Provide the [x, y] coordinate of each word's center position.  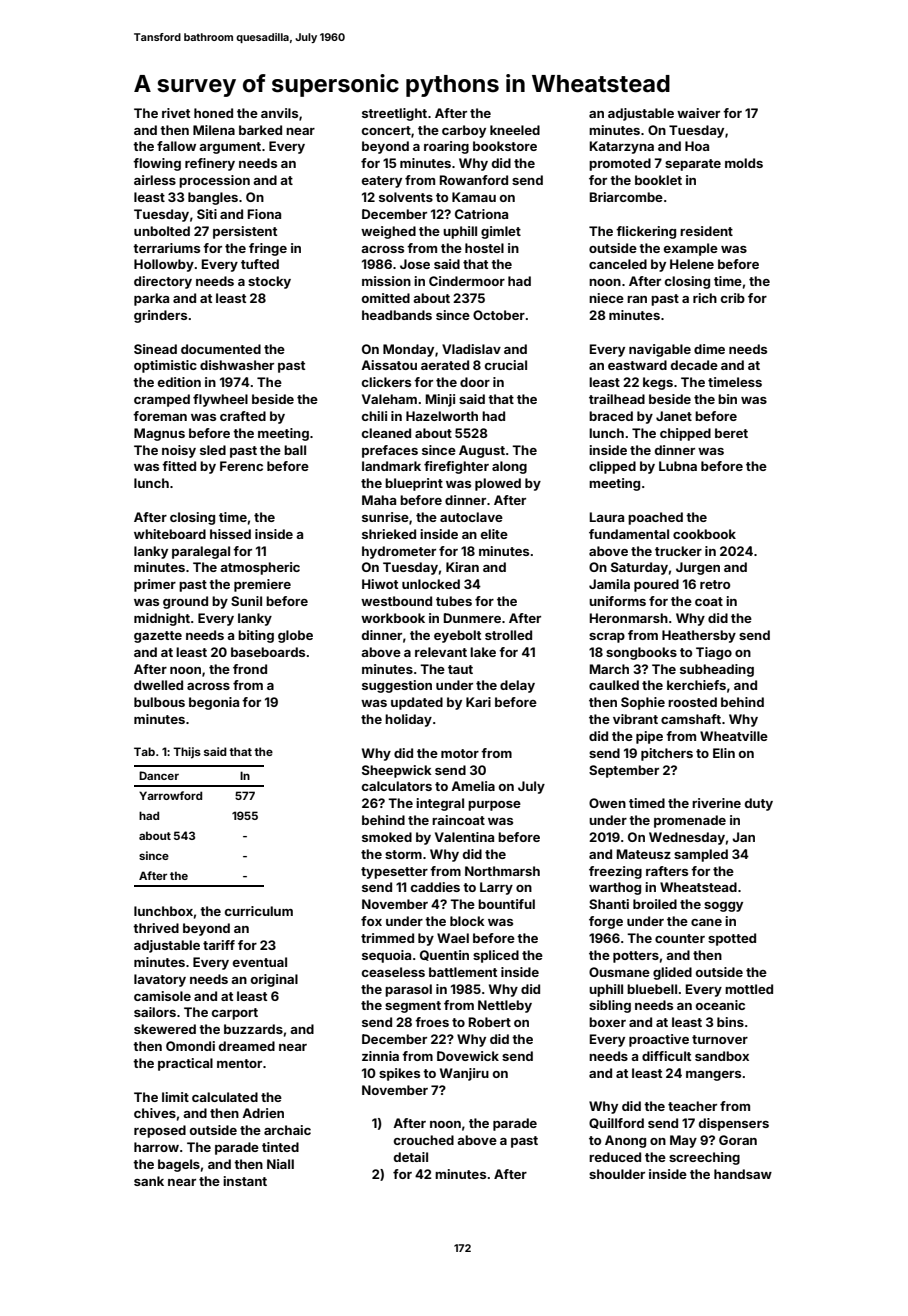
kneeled [515, 130]
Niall [280, 1164]
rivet [176, 113]
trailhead [617, 399]
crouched [424, 1140]
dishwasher [237, 365]
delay [517, 686]
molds [744, 163]
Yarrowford [170, 795]
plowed [498, 484]
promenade [690, 821]
